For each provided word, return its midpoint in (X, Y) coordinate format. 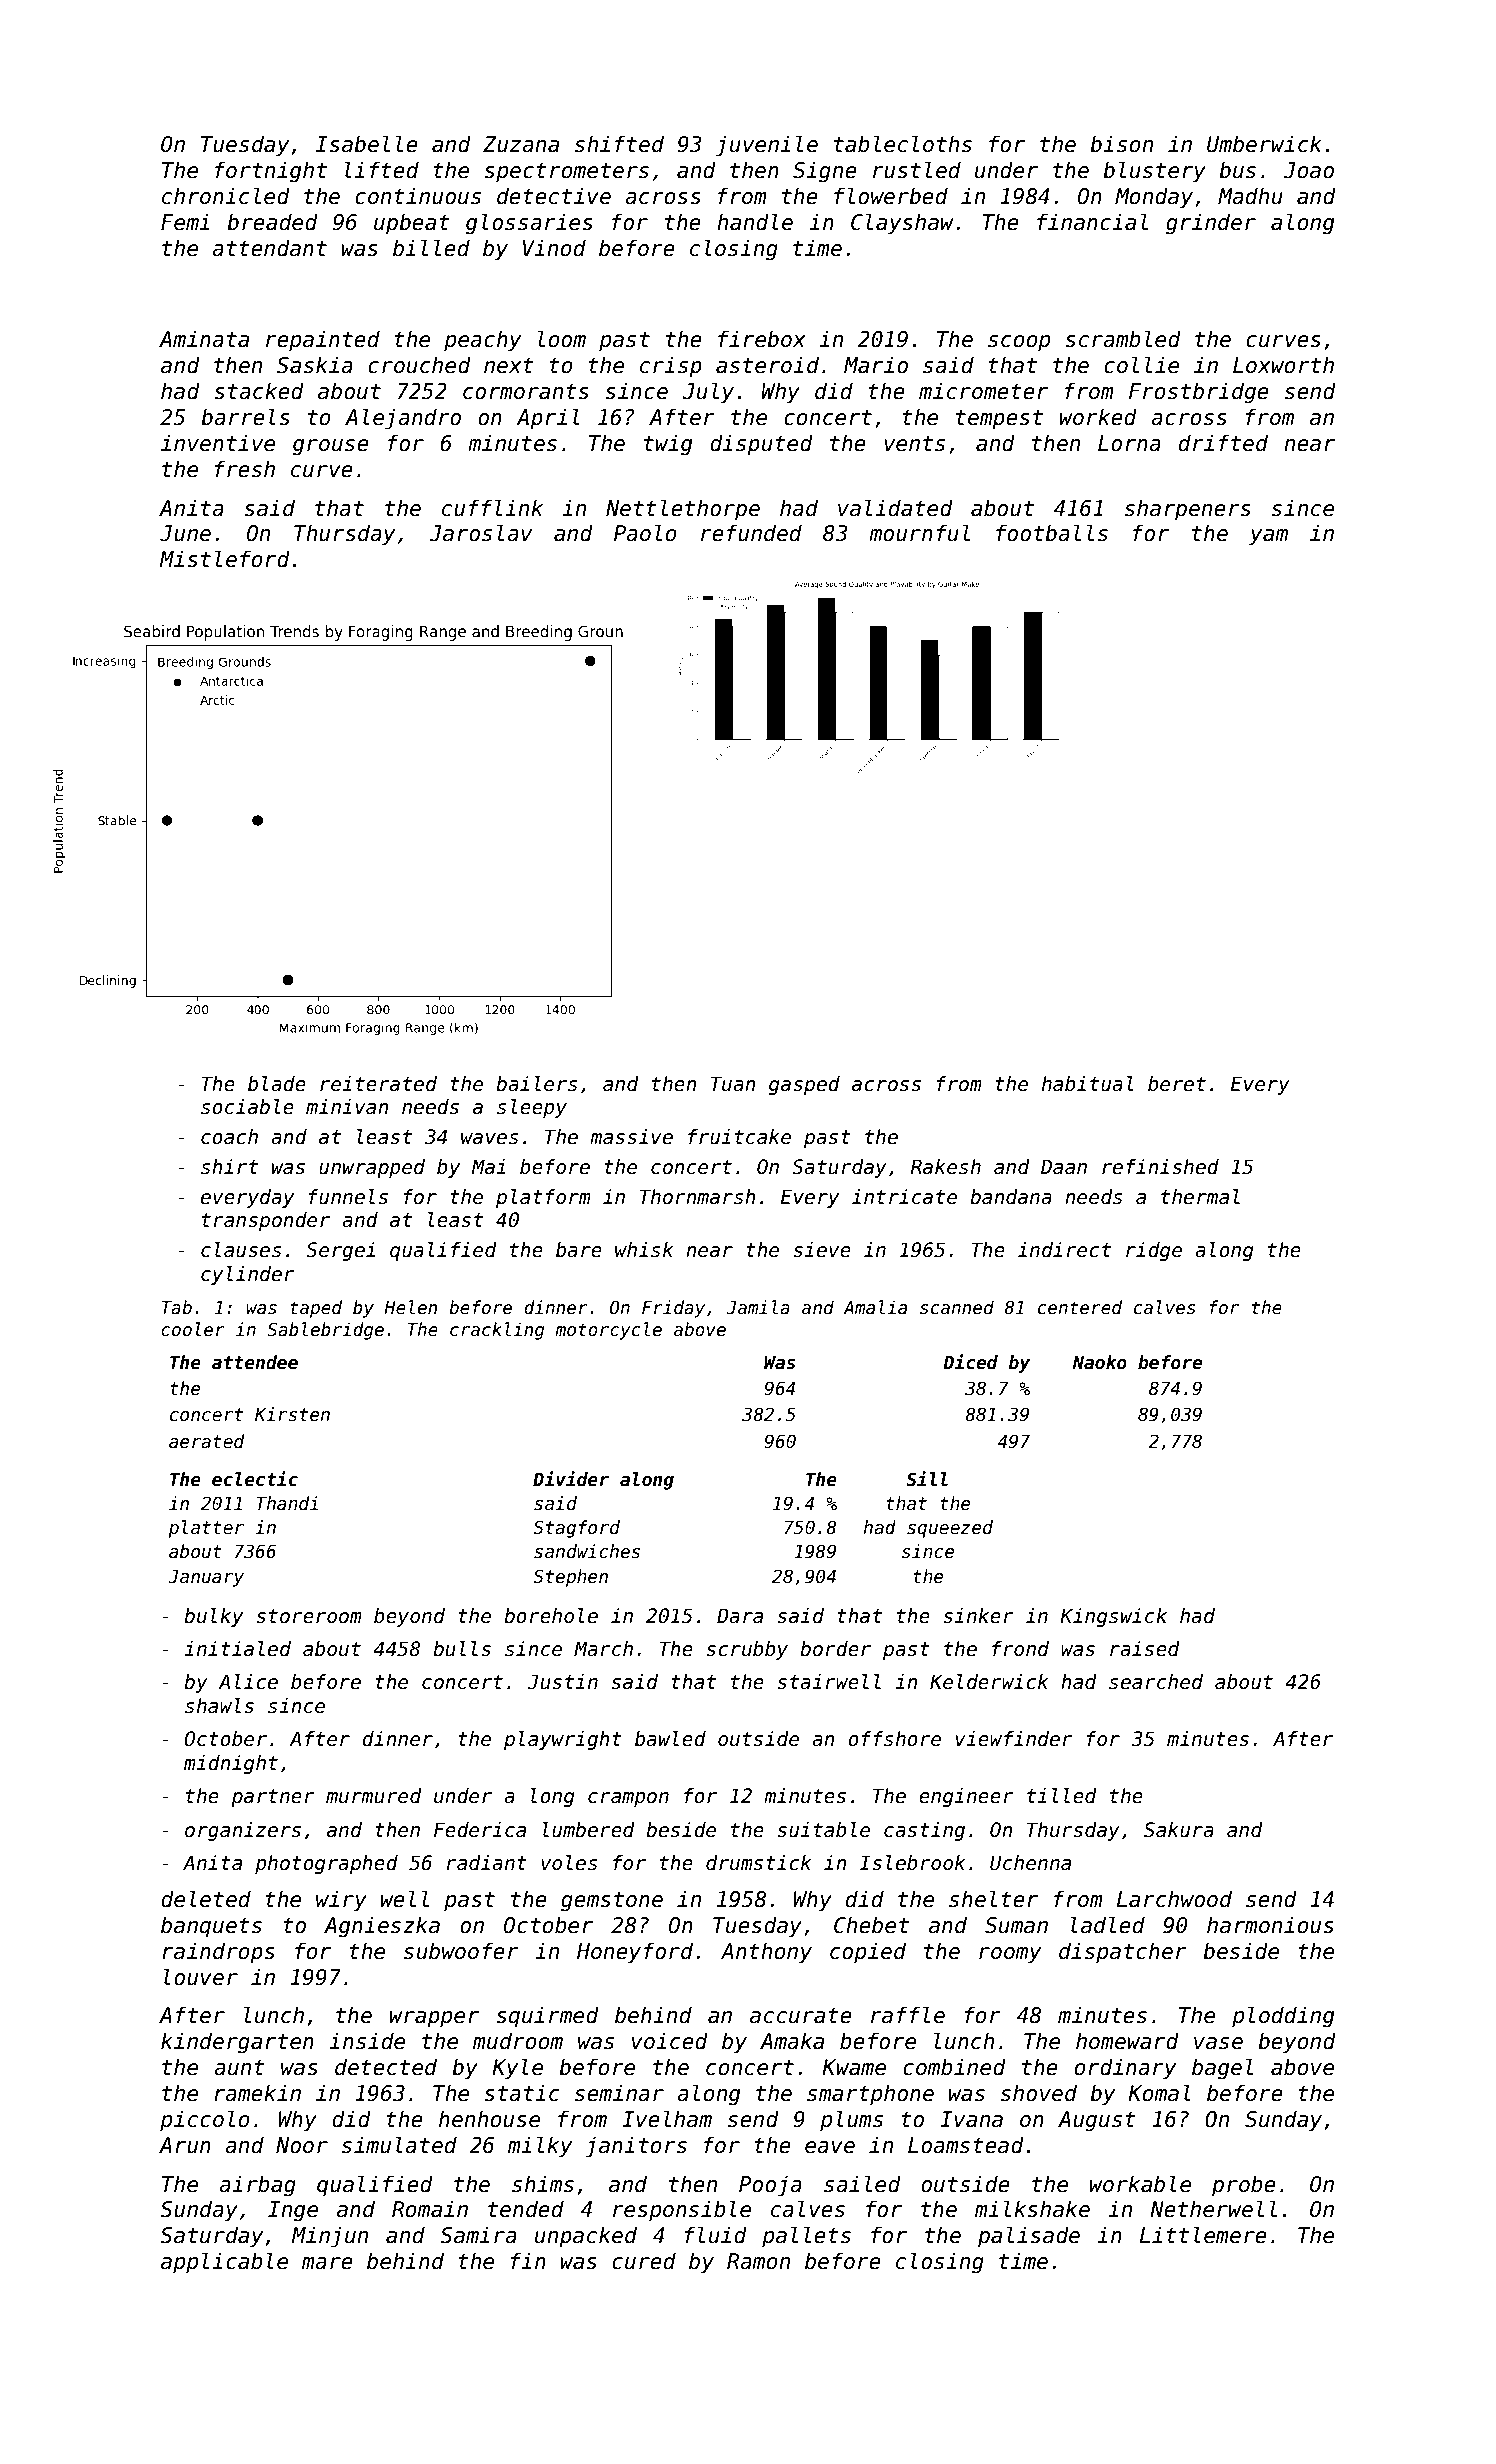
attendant (269, 248)
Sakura (1179, 1830)
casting (924, 1831)
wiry (341, 1901)
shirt (229, 1167)
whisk (644, 1250)
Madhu (1250, 196)
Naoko (1100, 1362)
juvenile (767, 146)
